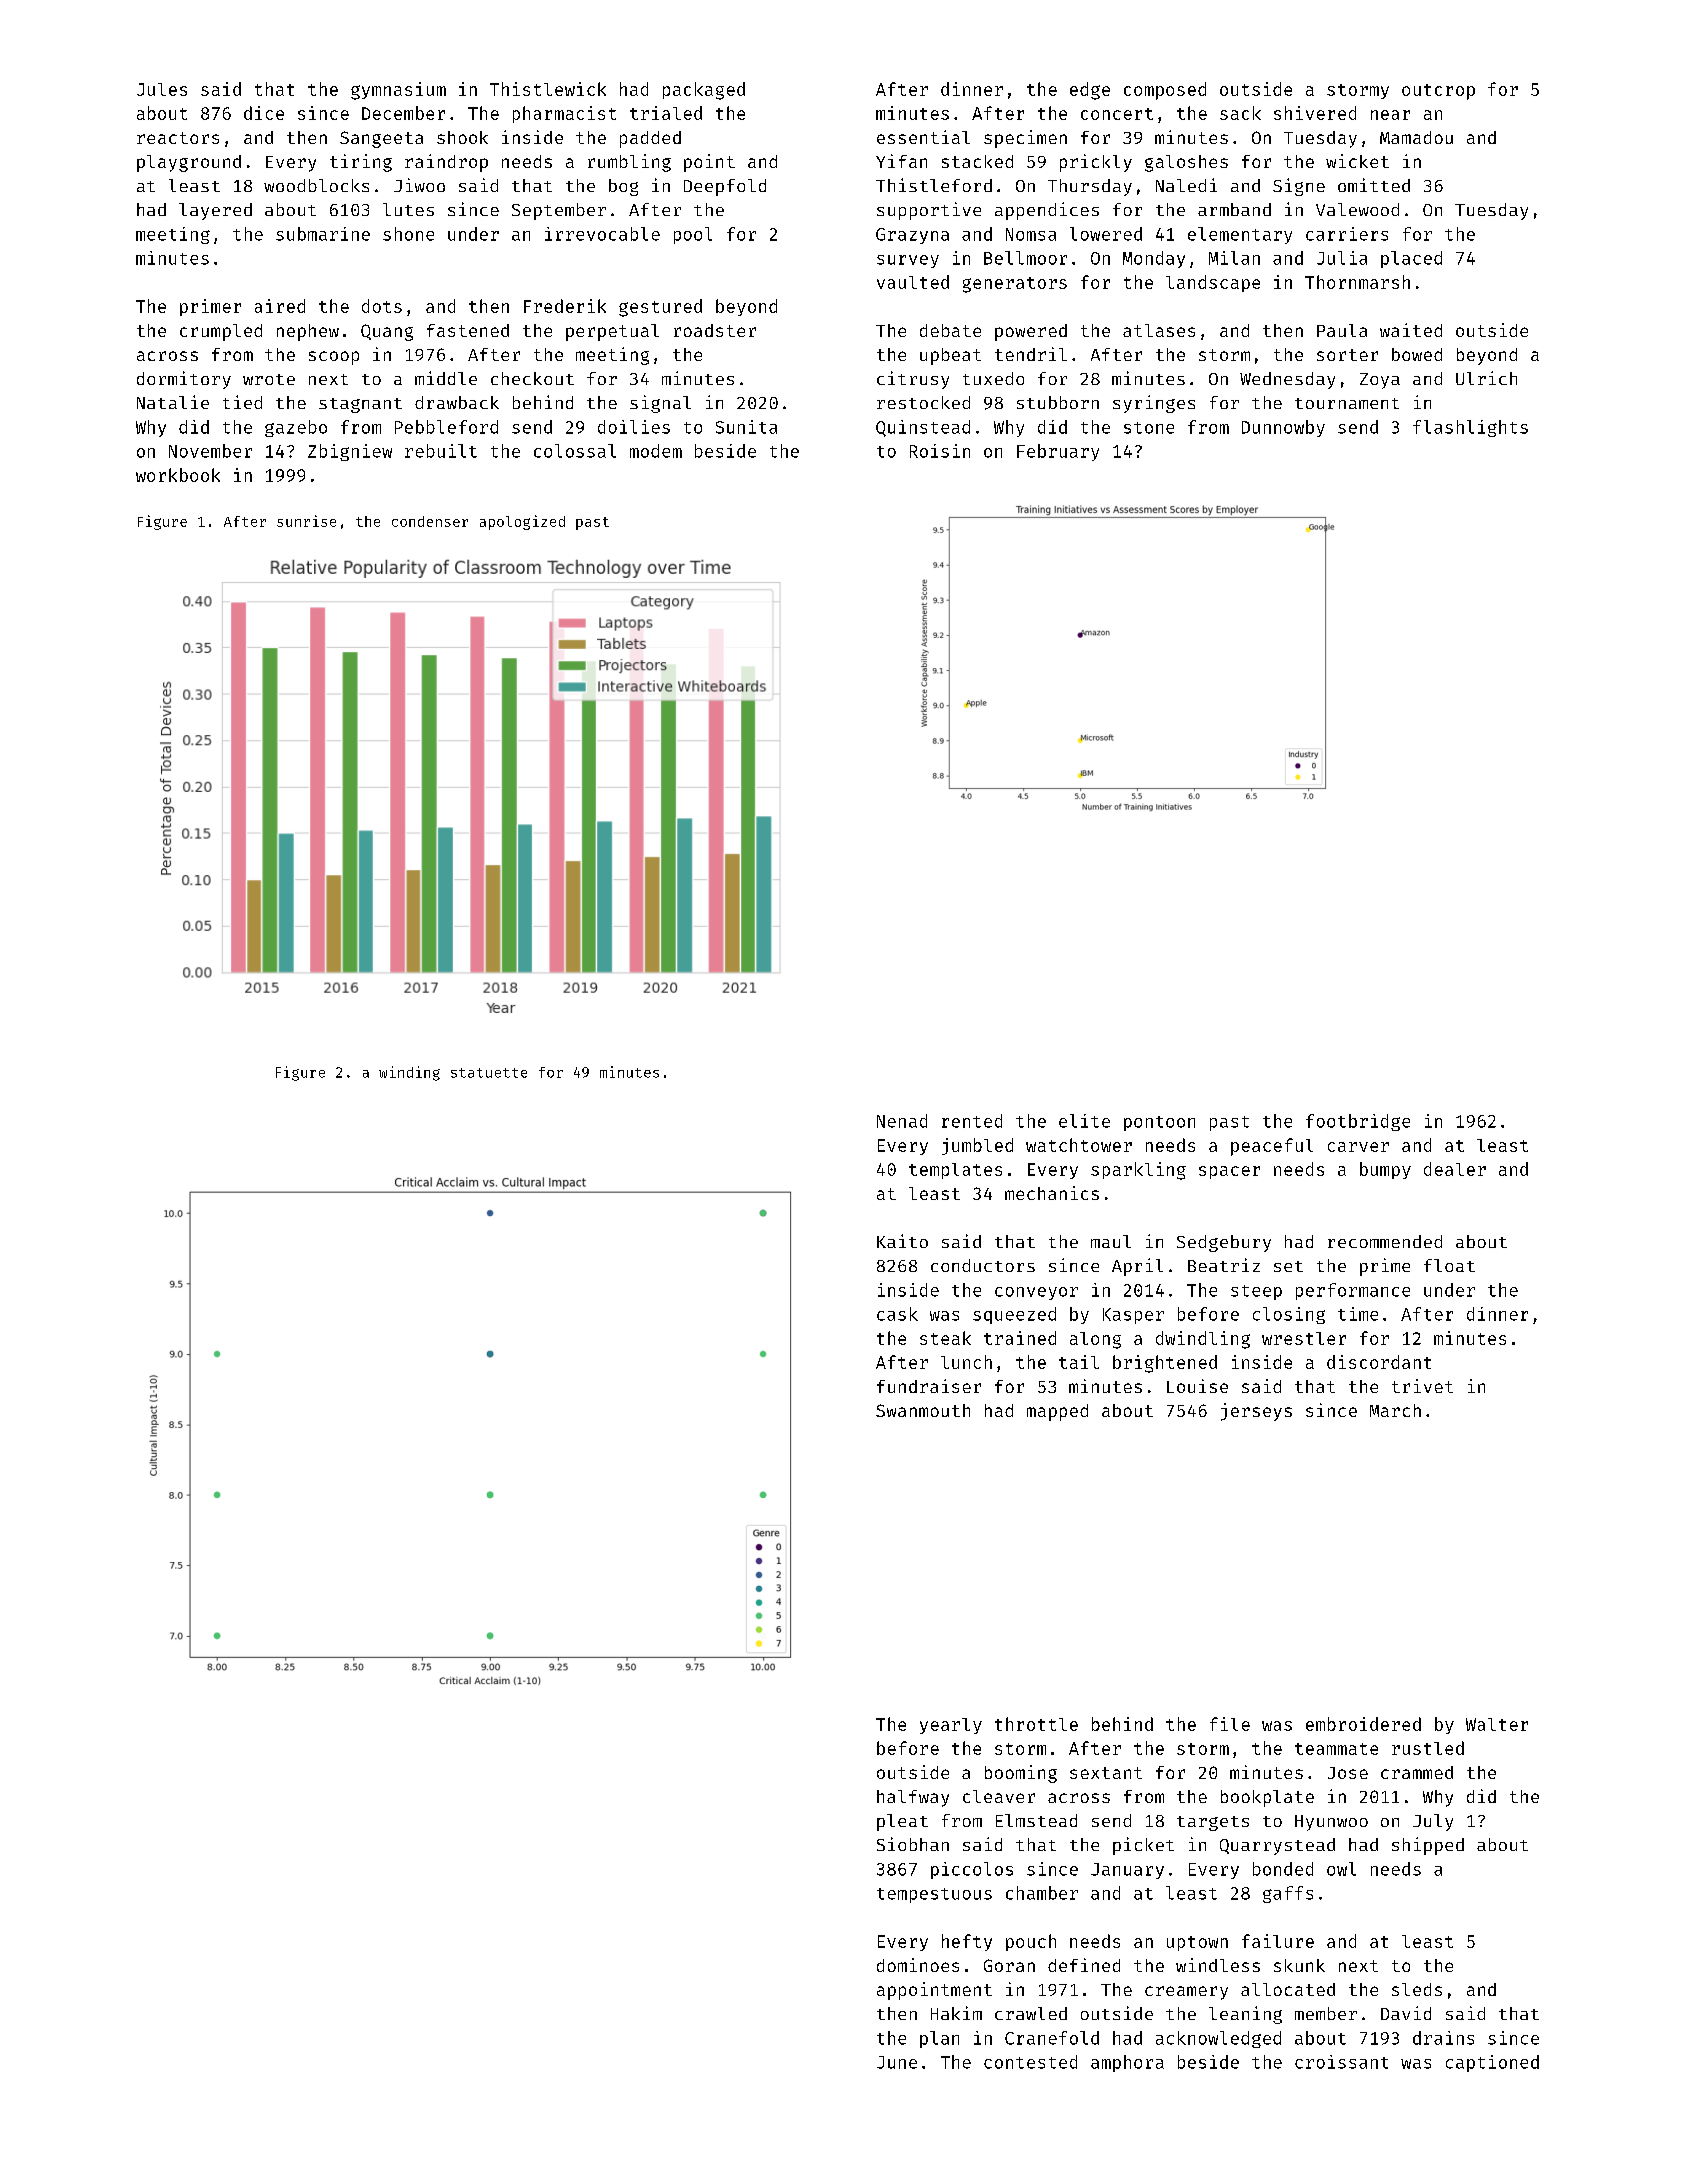  Describe the element at coordinates (162, 89) in the screenshot. I see `Jules` at that location.
